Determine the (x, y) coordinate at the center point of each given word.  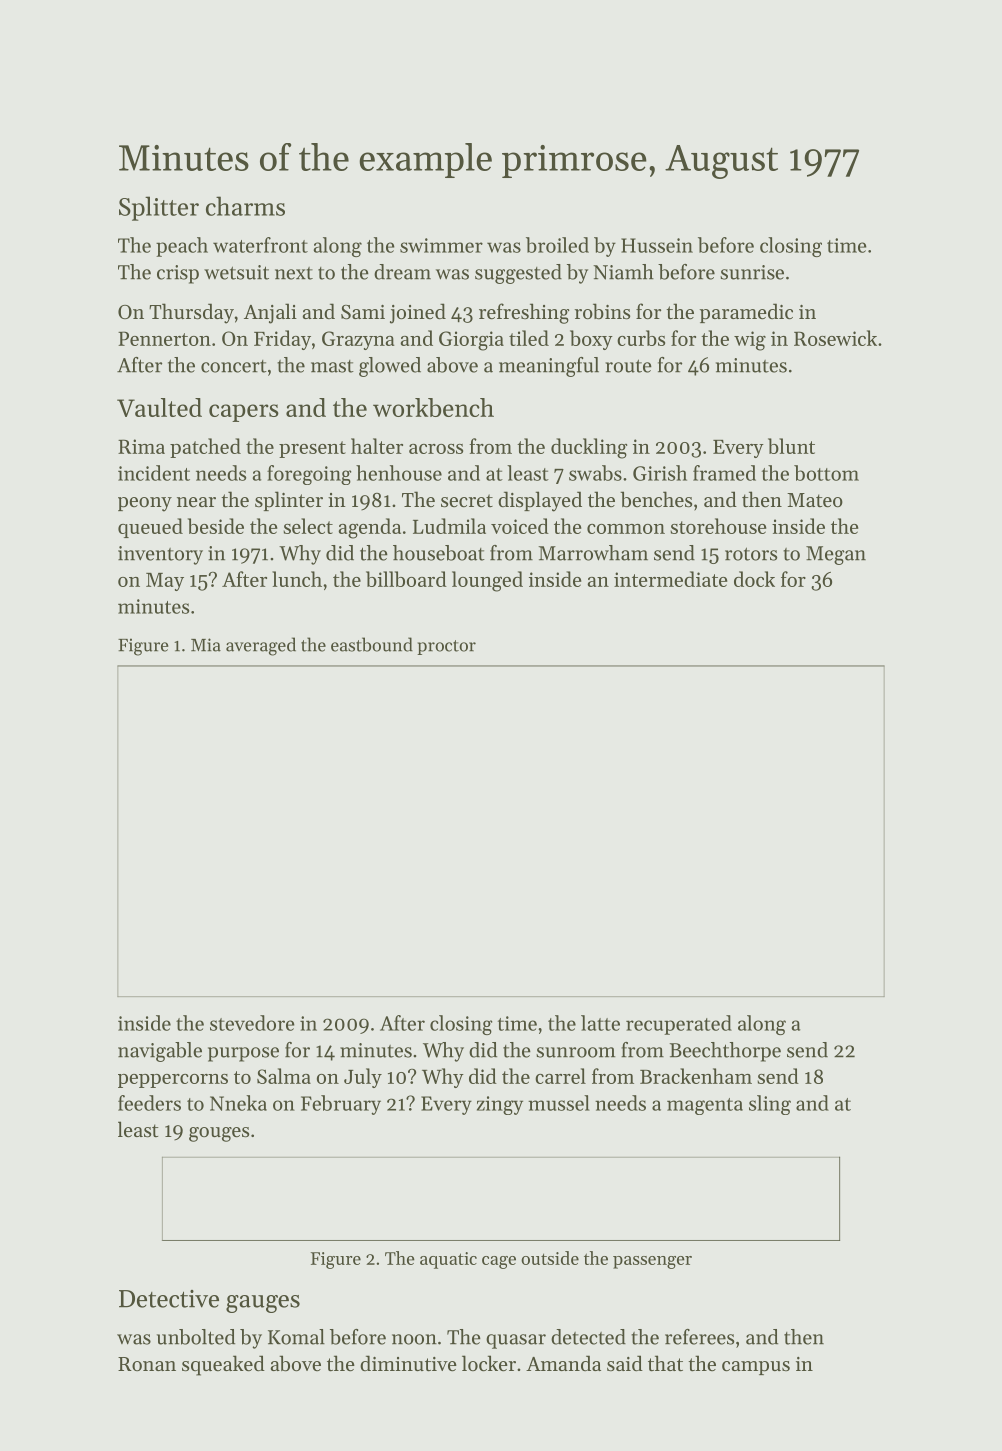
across (436, 449)
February (341, 1105)
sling (770, 1105)
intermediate (671, 579)
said (625, 1363)
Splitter (159, 208)
